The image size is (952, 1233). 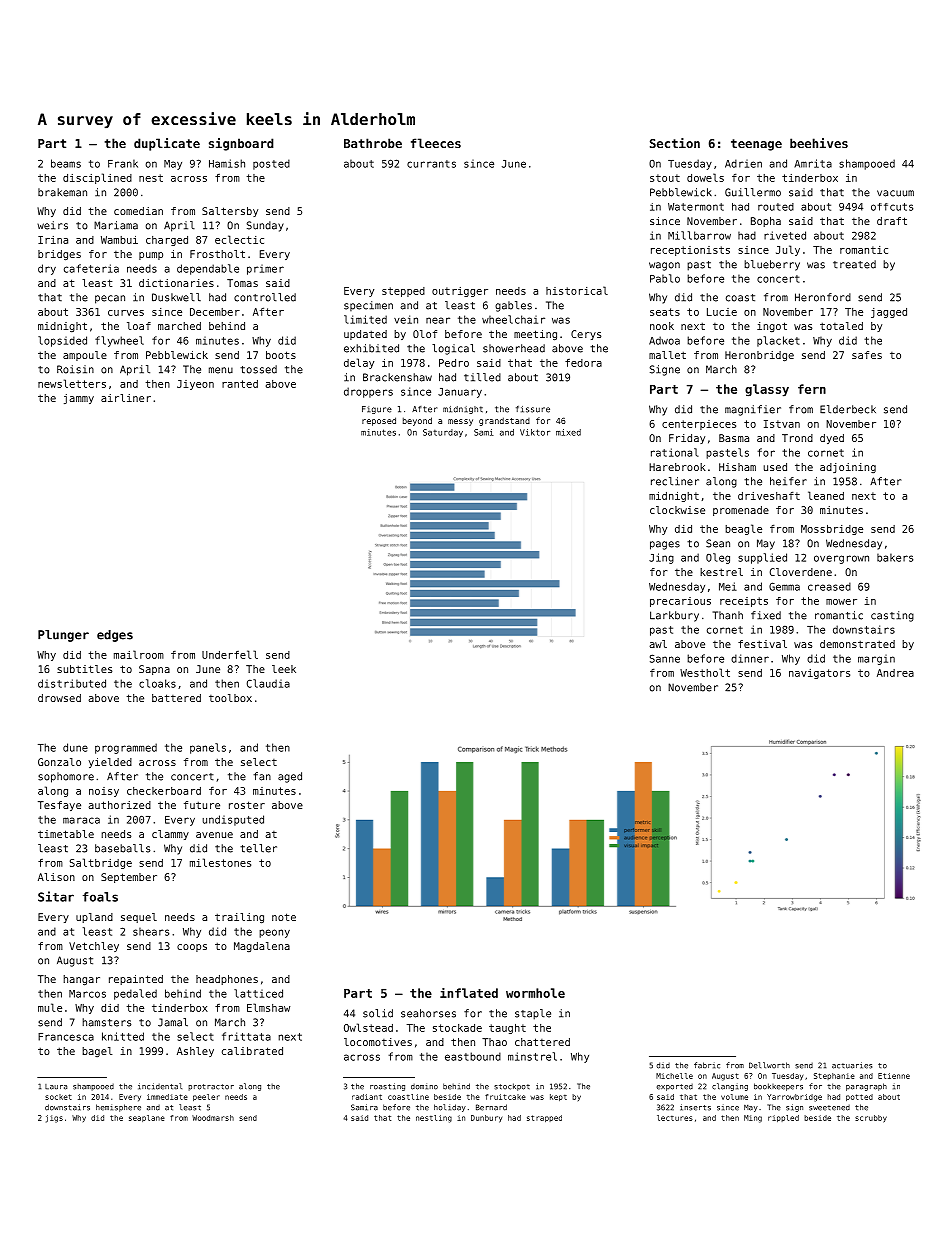 I want to click on stout, so click(x=665, y=178).
